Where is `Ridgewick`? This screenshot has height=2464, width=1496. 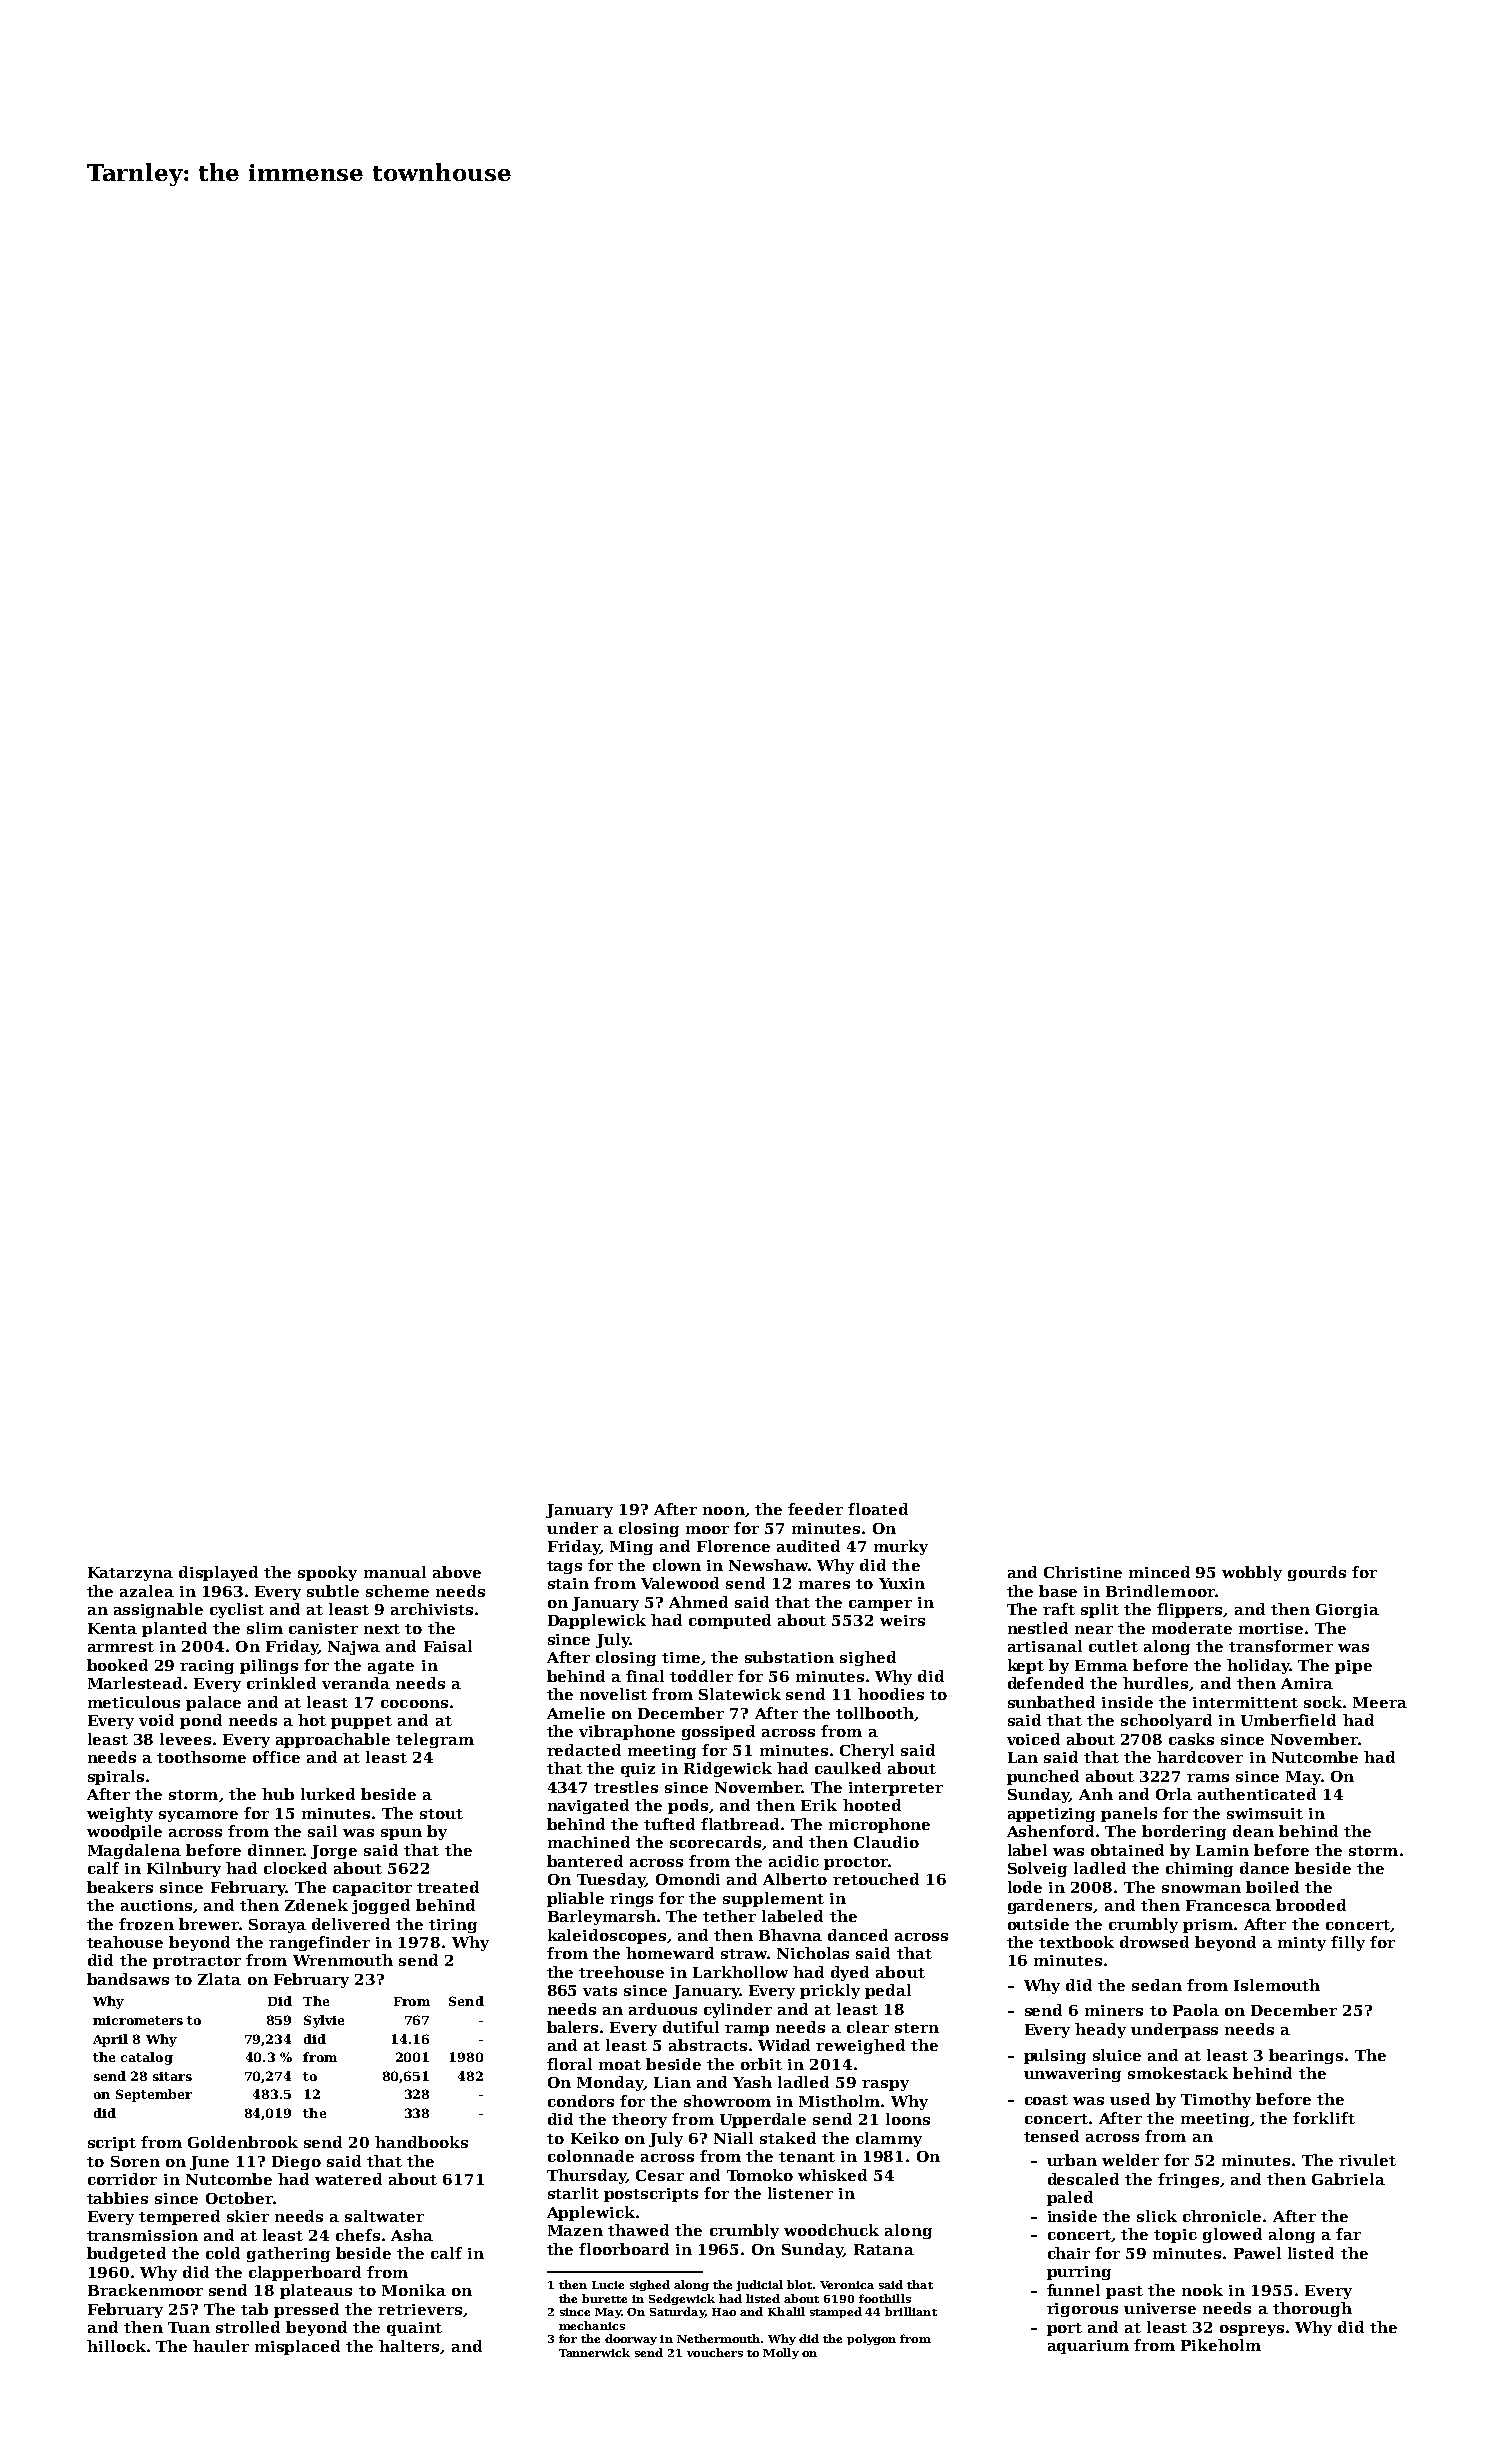 Ridgewick is located at coordinates (728, 1769).
